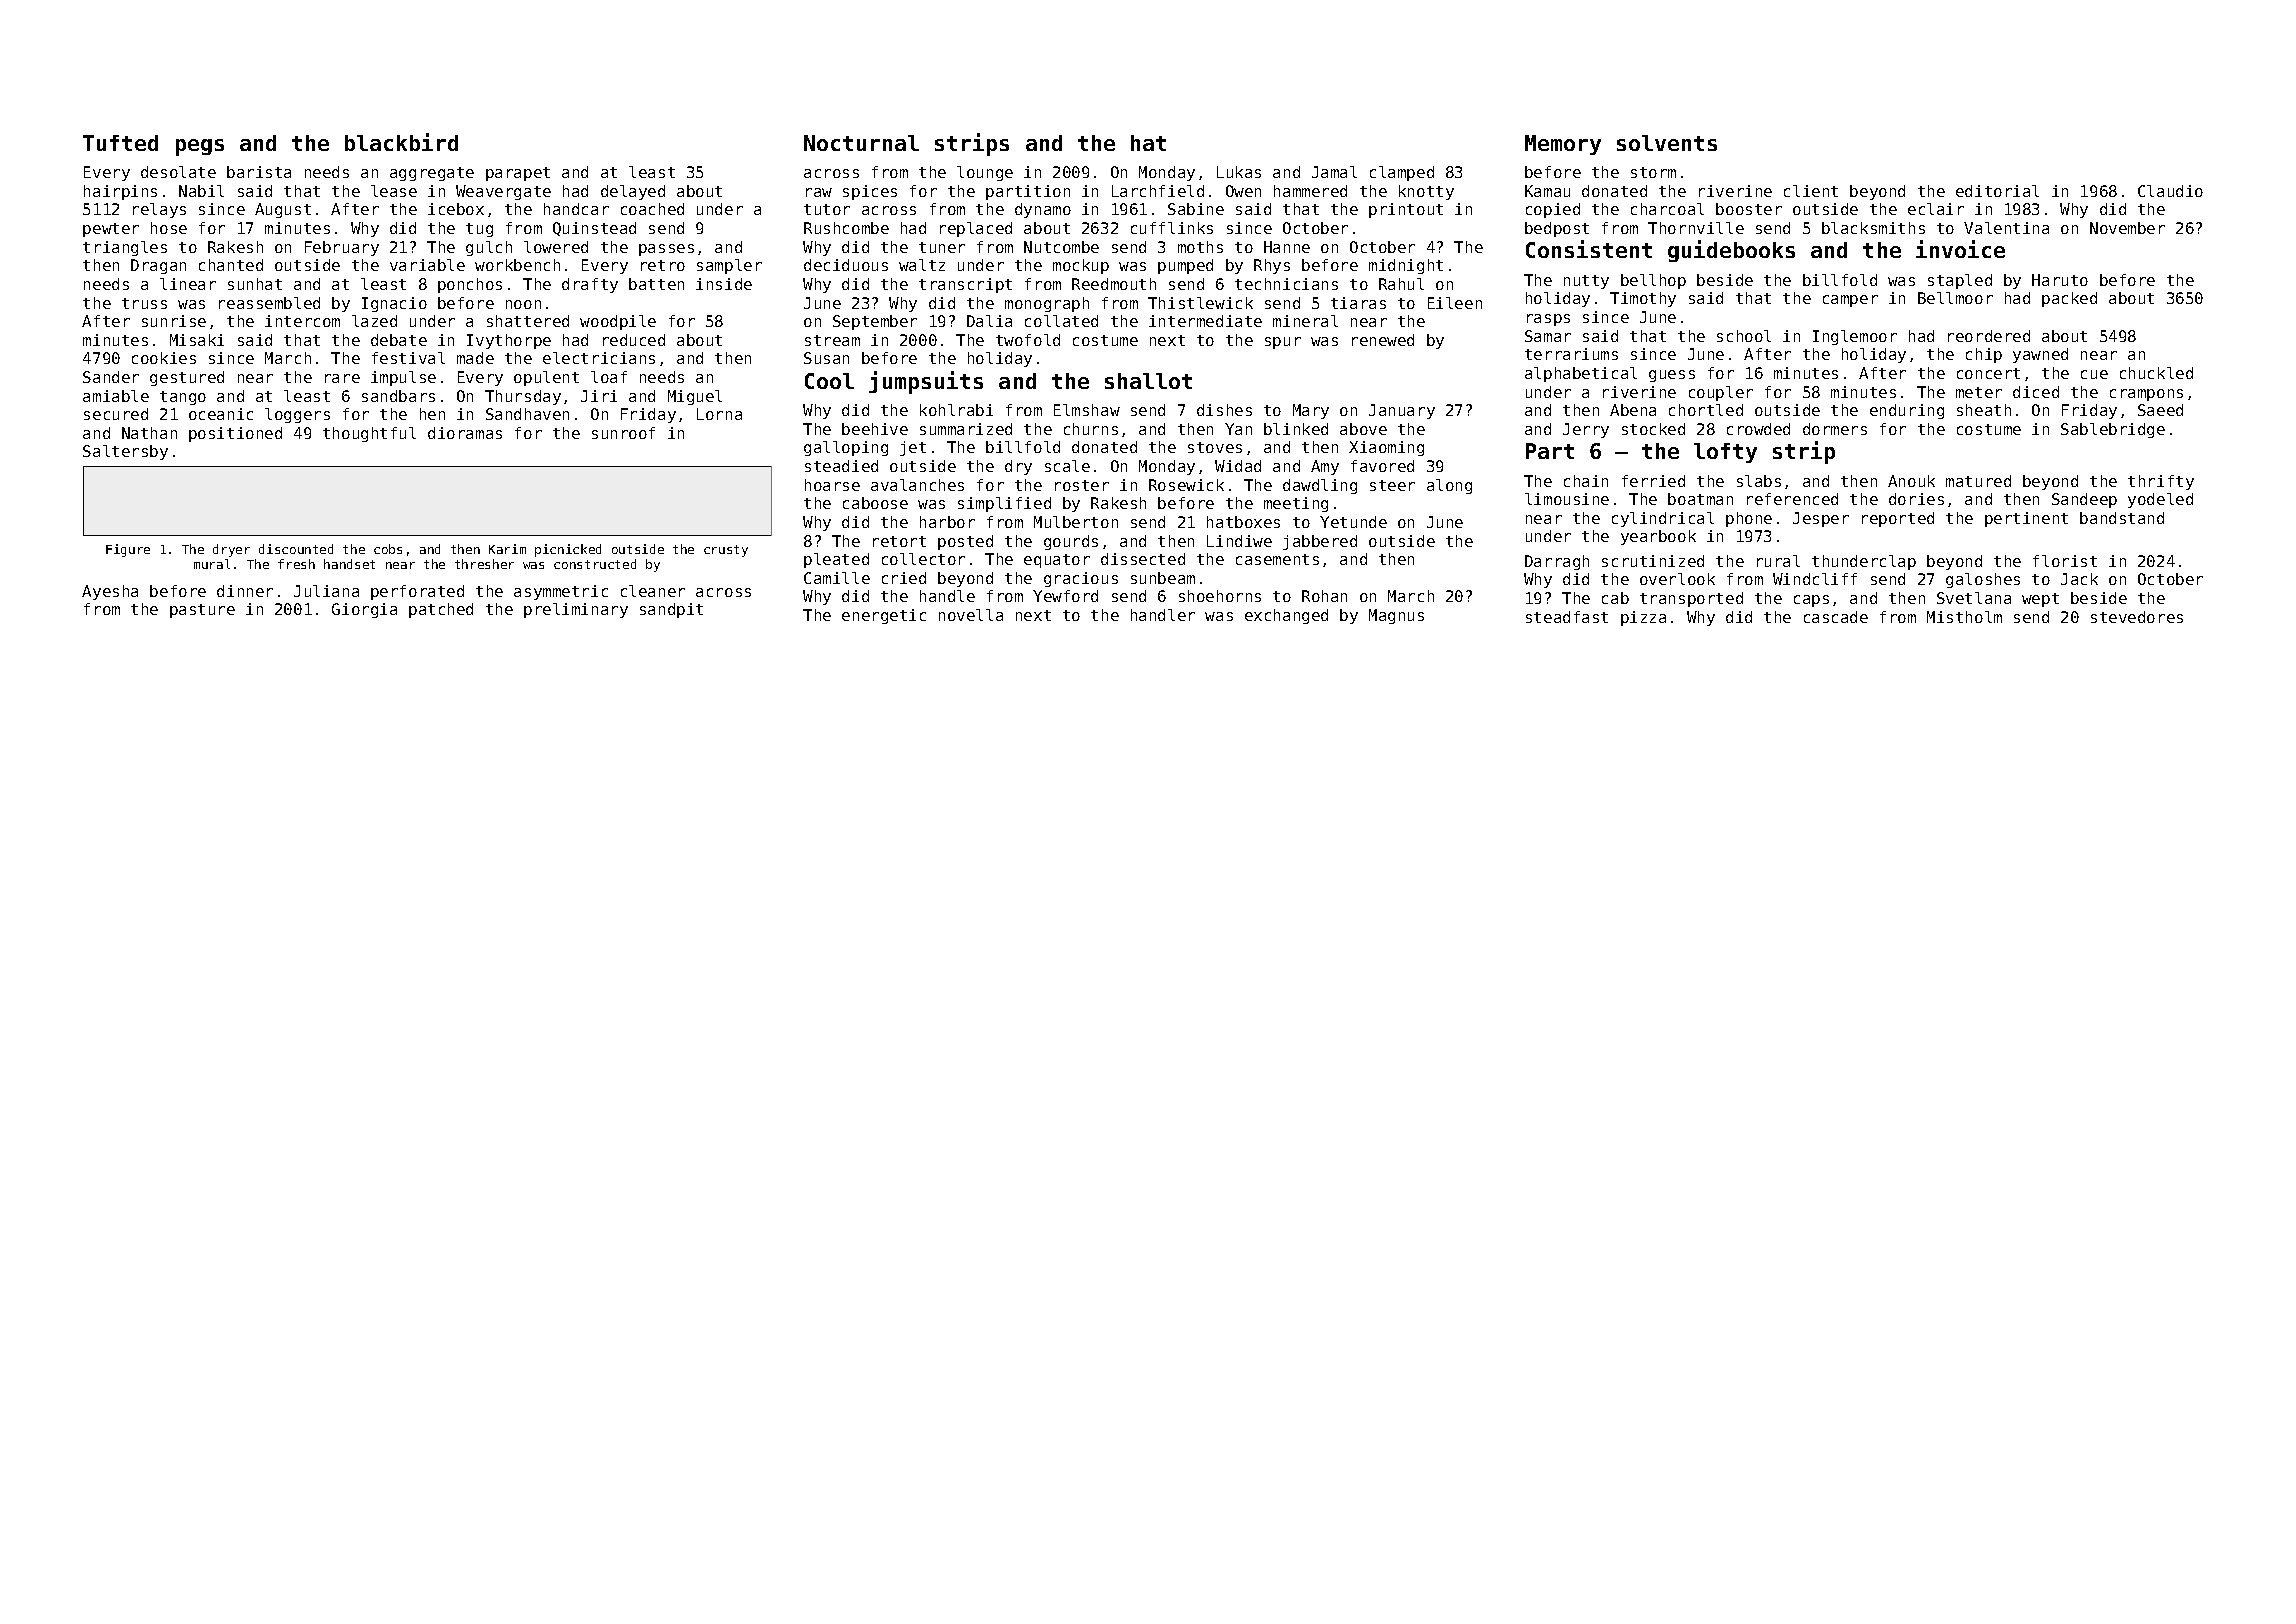 The image size is (2296, 1624). I want to click on intermediate, so click(1205, 321).
